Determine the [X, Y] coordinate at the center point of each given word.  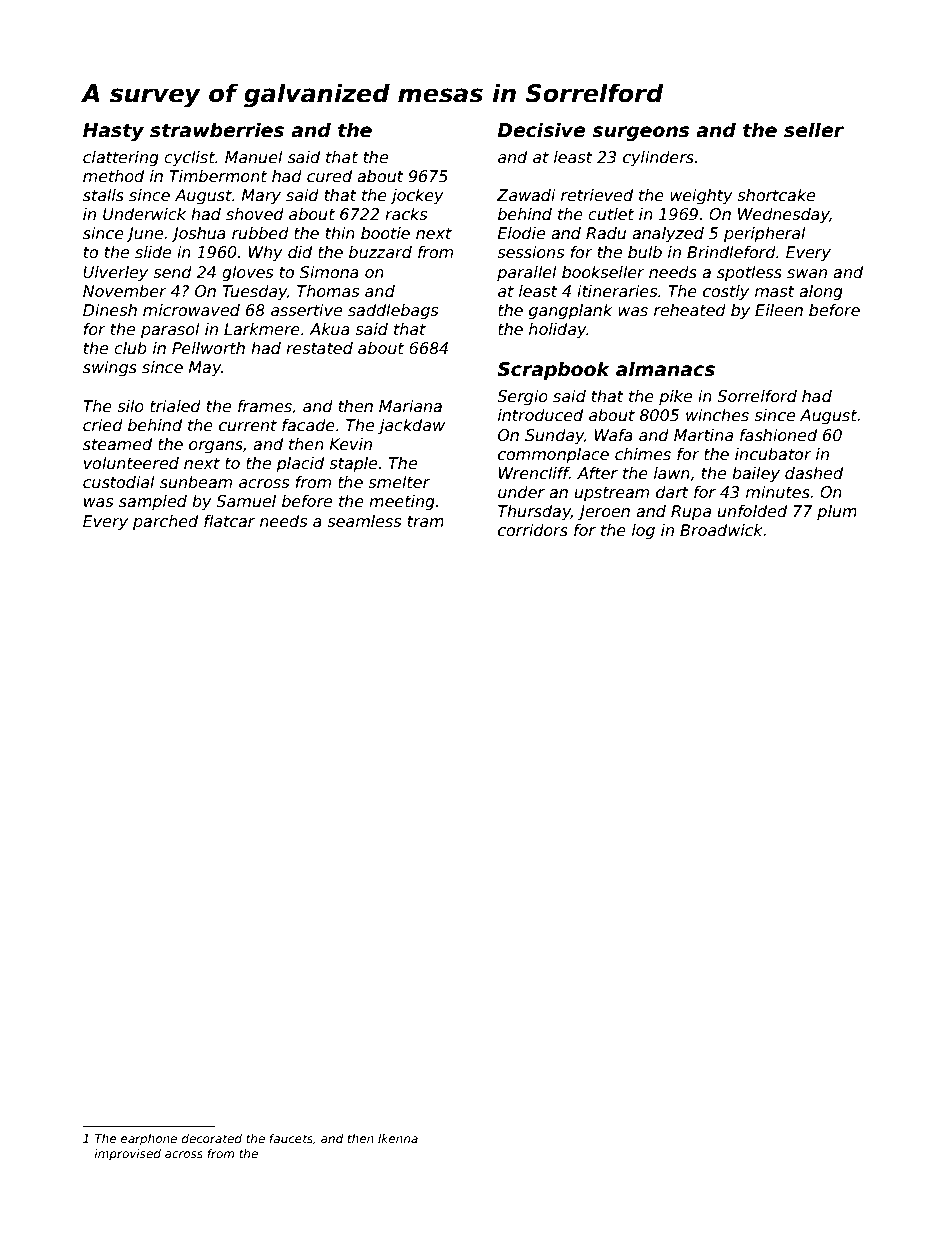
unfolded [752, 511]
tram [426, 521]
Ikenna [398, 1138]
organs [216, 447]
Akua [329, 329]
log [643, 531]
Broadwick [722, 530]
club [130, 348]
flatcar [229, 521]
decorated [212, 1138]
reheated [690, 310]
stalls [103, 195]
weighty [701, 197]
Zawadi [526, 195]
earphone [149, 1140]
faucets [291, 1138]
